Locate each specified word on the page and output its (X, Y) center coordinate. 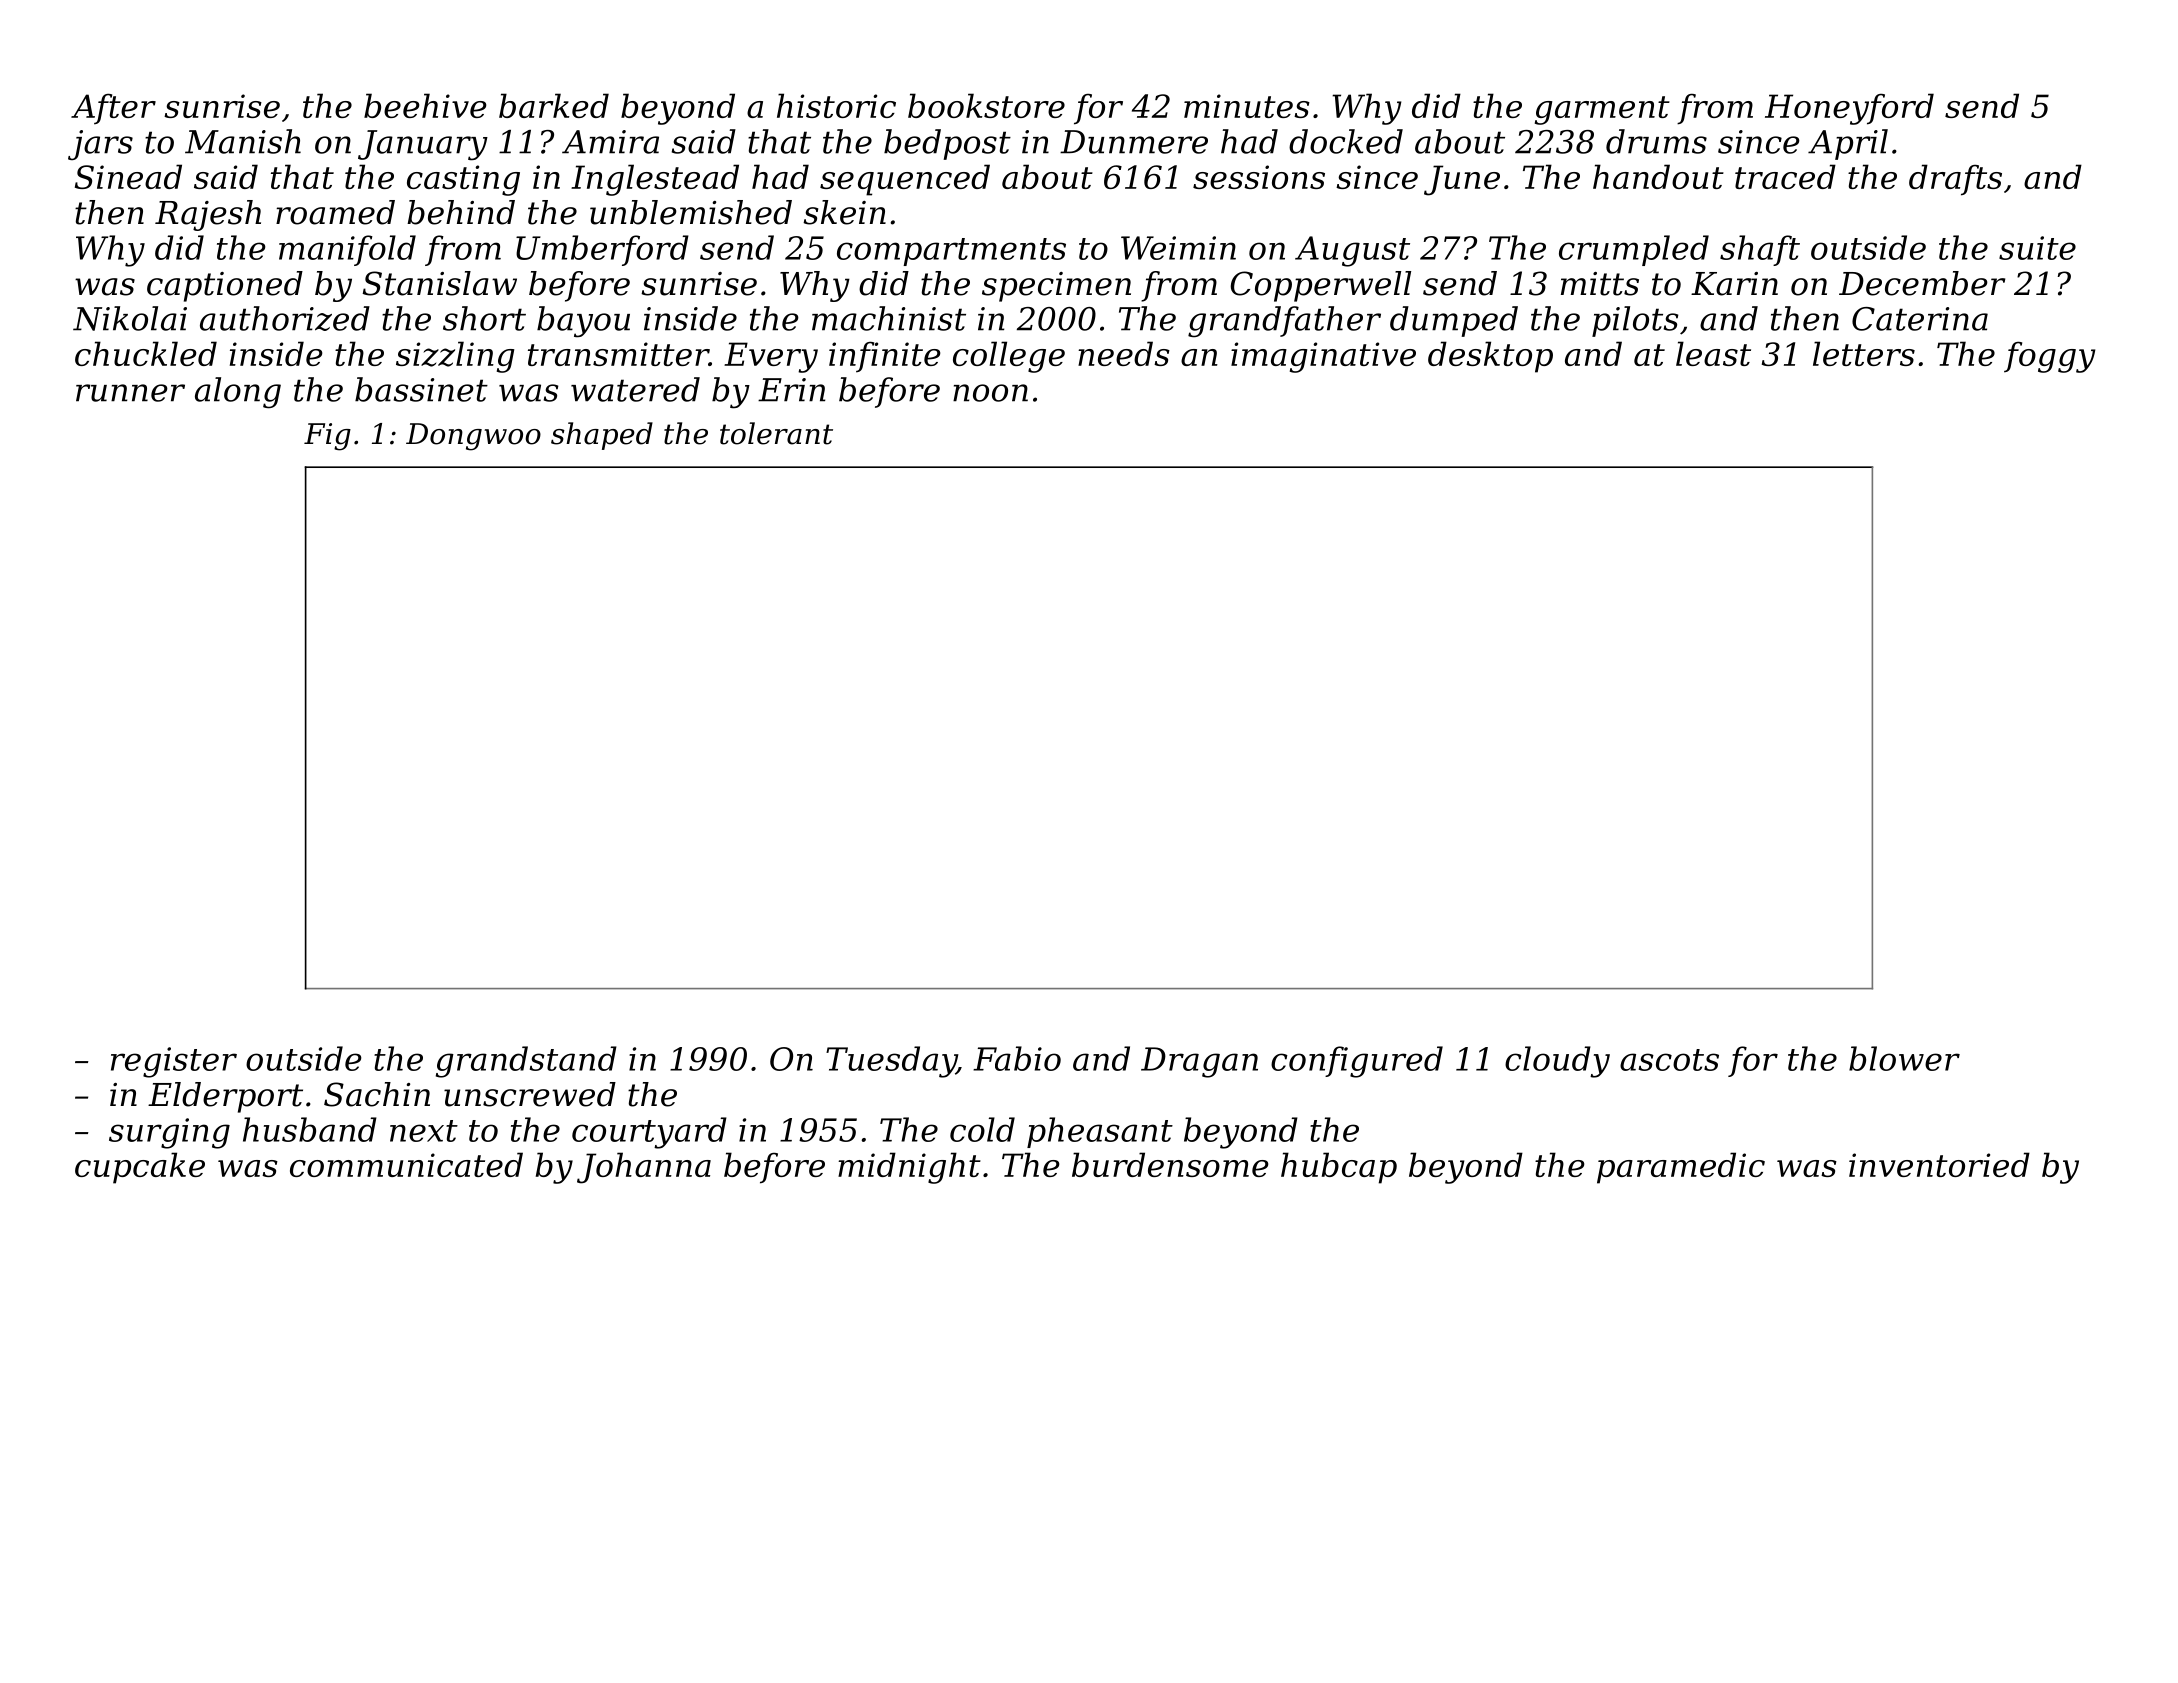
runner (130, 393)
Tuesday (891, 1062)
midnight (909, 1168)
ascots (1669, 1060)
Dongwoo (473, 437)
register (174, 1062)
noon (990, 393)
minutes (1247, 106)
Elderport (225, 1097)
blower (1904, 1058)
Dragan (1199, 1062)
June (1462, 180)
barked (554, 105)
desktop (1490, 357)
